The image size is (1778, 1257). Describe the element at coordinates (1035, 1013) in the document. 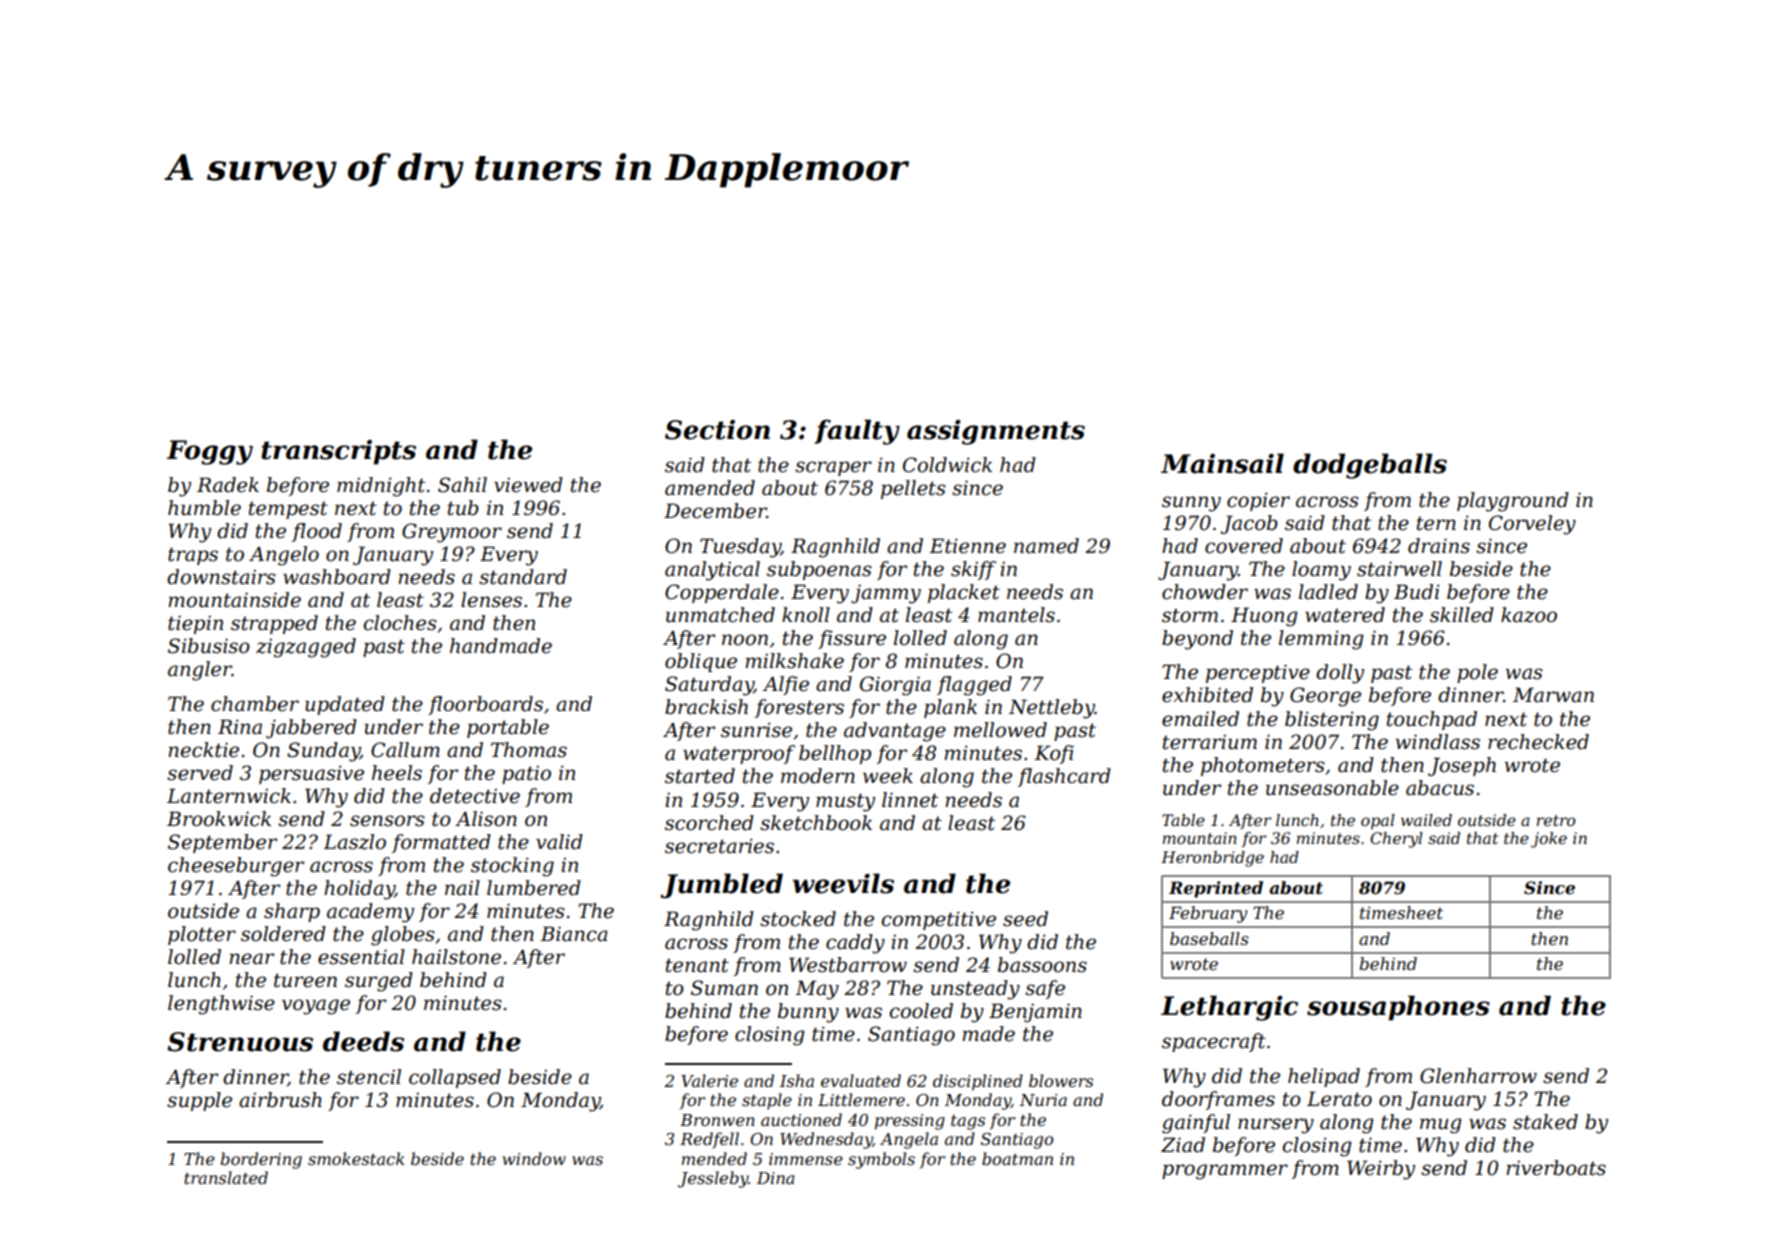

I see `Benjamin` at that location.
